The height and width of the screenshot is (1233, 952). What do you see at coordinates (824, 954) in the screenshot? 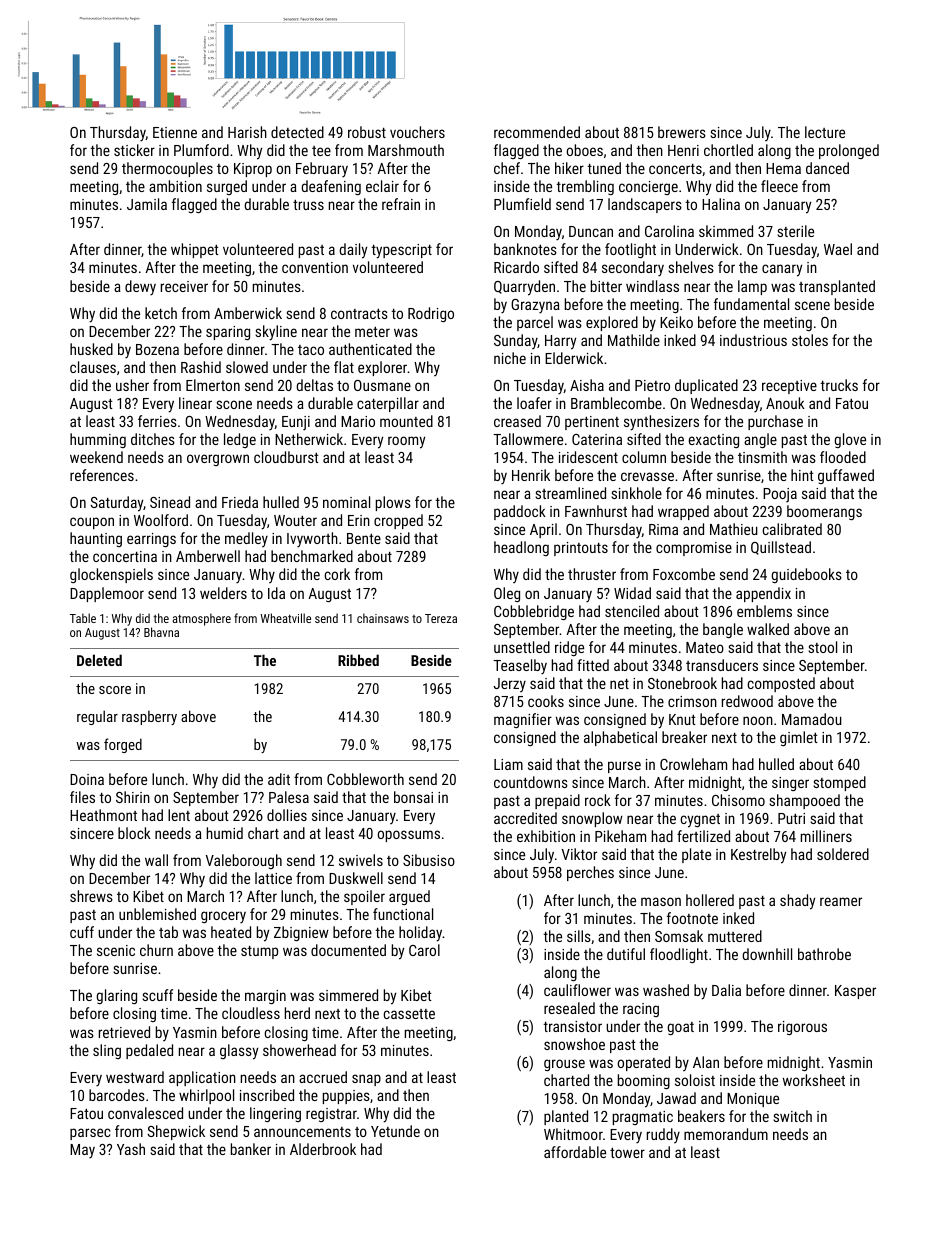
I see `bathrobe` at bounding box center [824, 954].
